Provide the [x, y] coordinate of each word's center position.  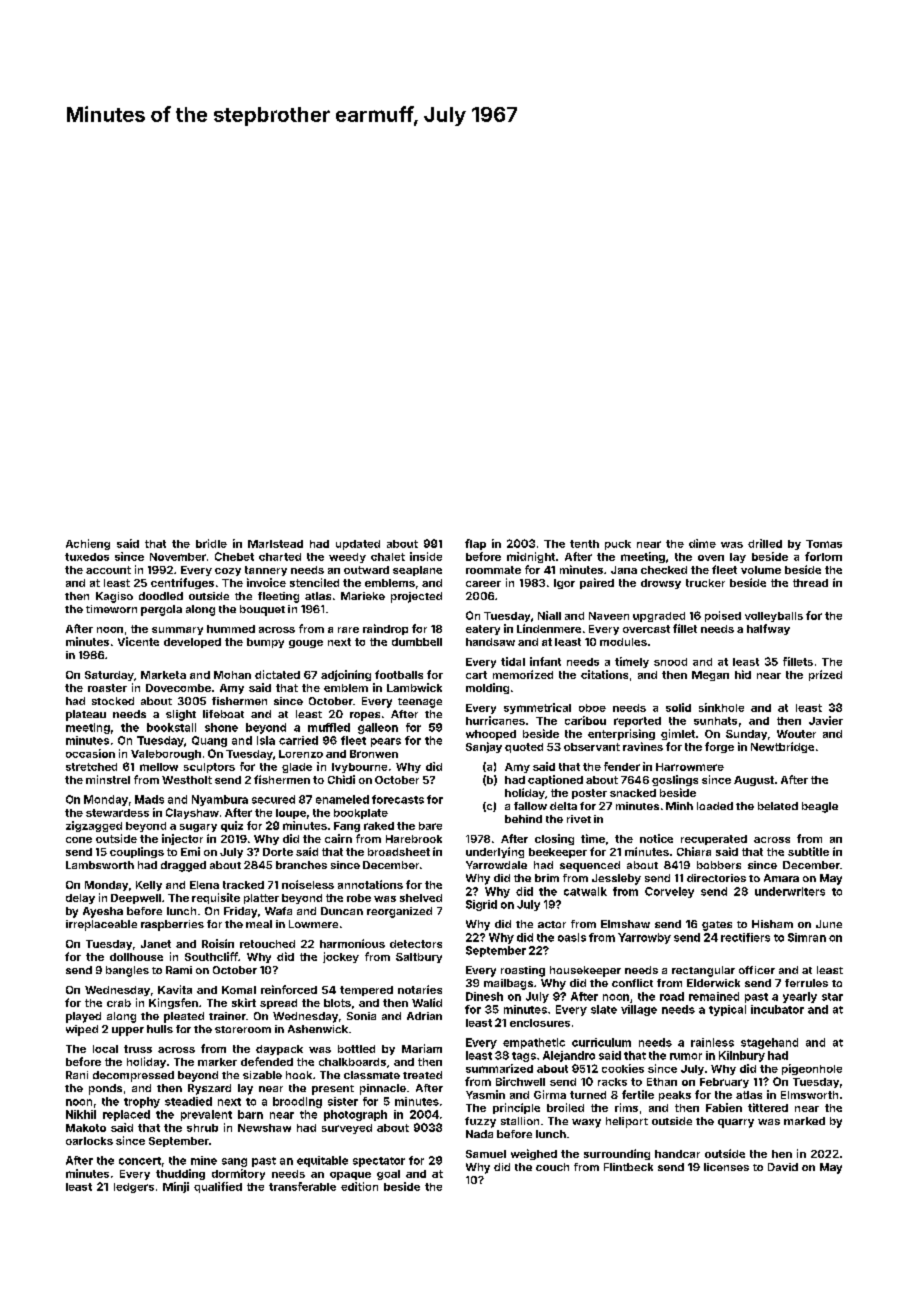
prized [825, 675]
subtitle [808, 851]
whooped [491, 735]
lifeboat [223, 714]
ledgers [134, 1188]
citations [604, 674]
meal [259, 924]
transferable [302, 1186]
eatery [483, 630]
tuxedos [87, 557]
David [783, 1167]
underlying [495, 852]
